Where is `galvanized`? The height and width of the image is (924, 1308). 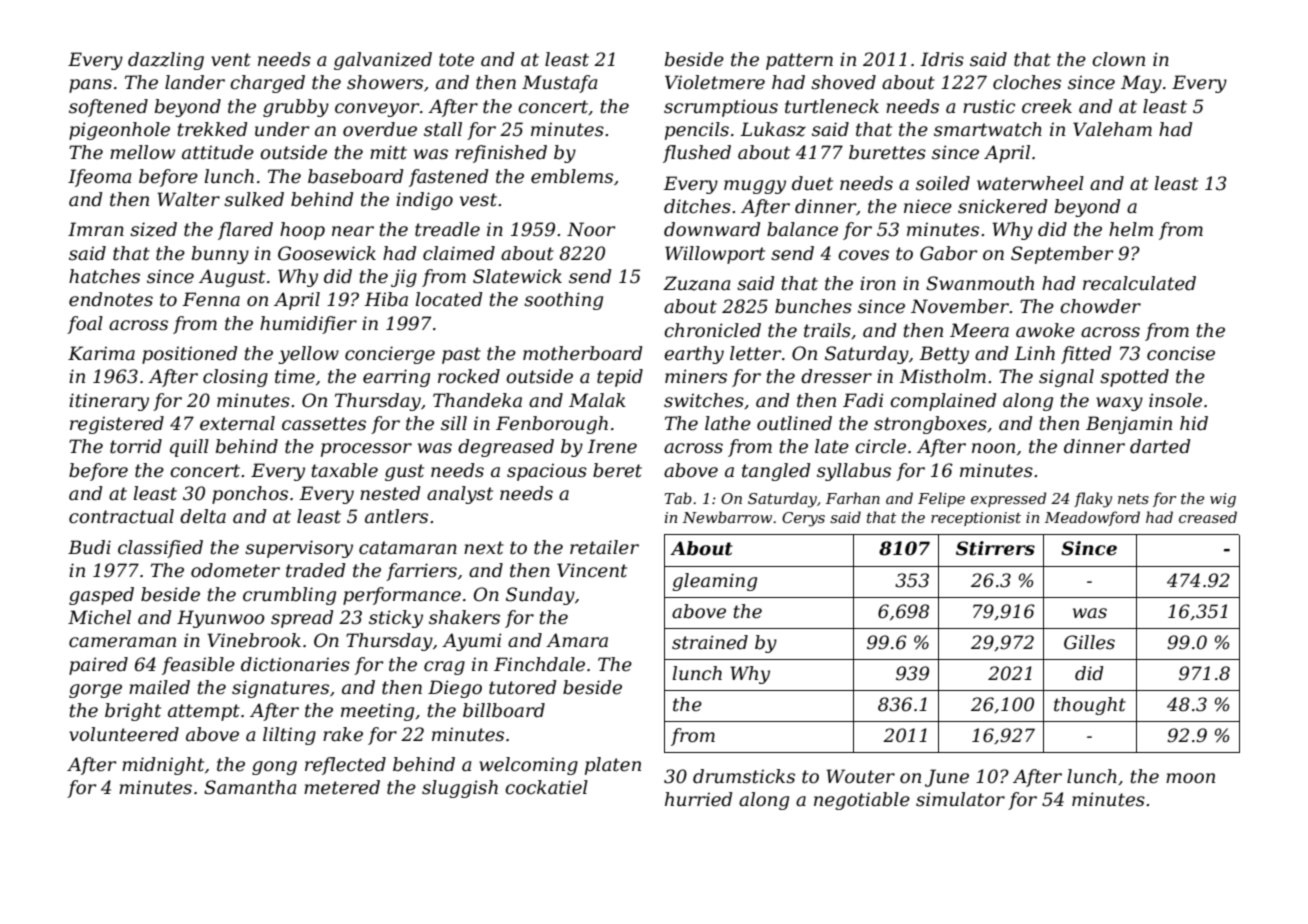 galvanized is located at coordinates (383, 61).
